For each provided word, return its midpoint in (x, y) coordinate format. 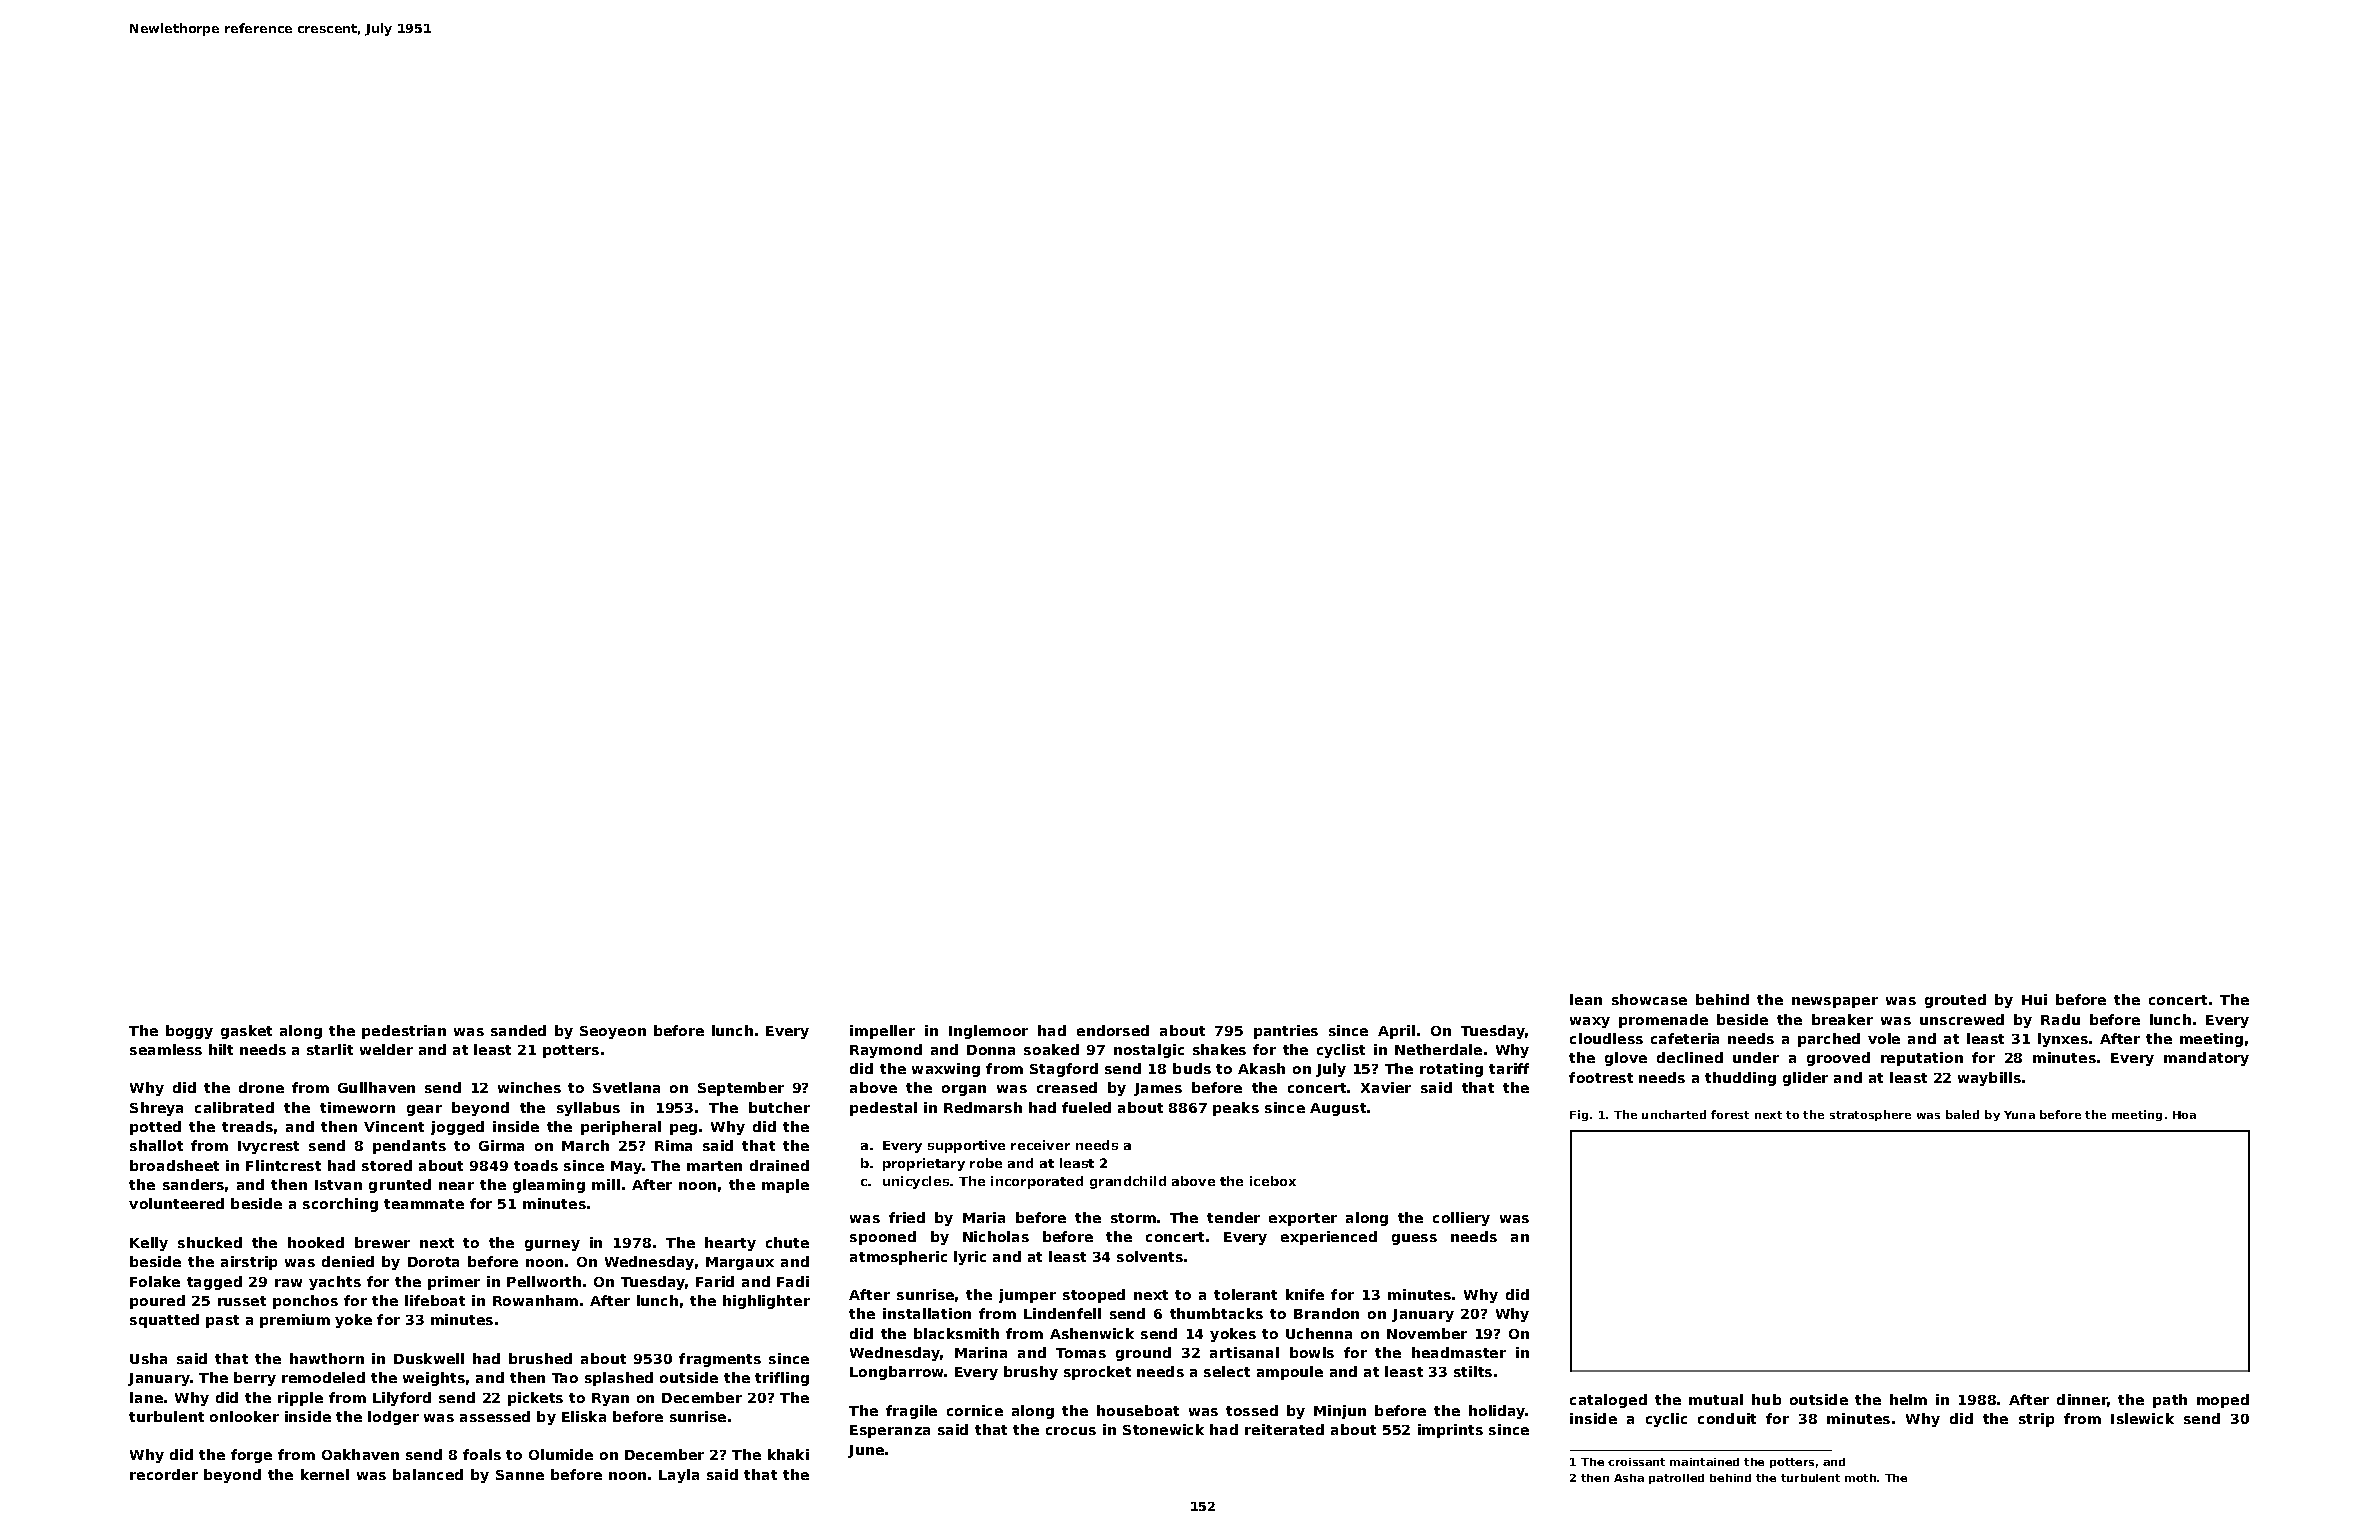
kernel (325, 1474)
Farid (715, 1281)
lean (1586, 999)
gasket (246, 1032)
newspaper (1835, 1002)
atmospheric (898, 1258)
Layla (679, 1476)
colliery (1461, 1219)
